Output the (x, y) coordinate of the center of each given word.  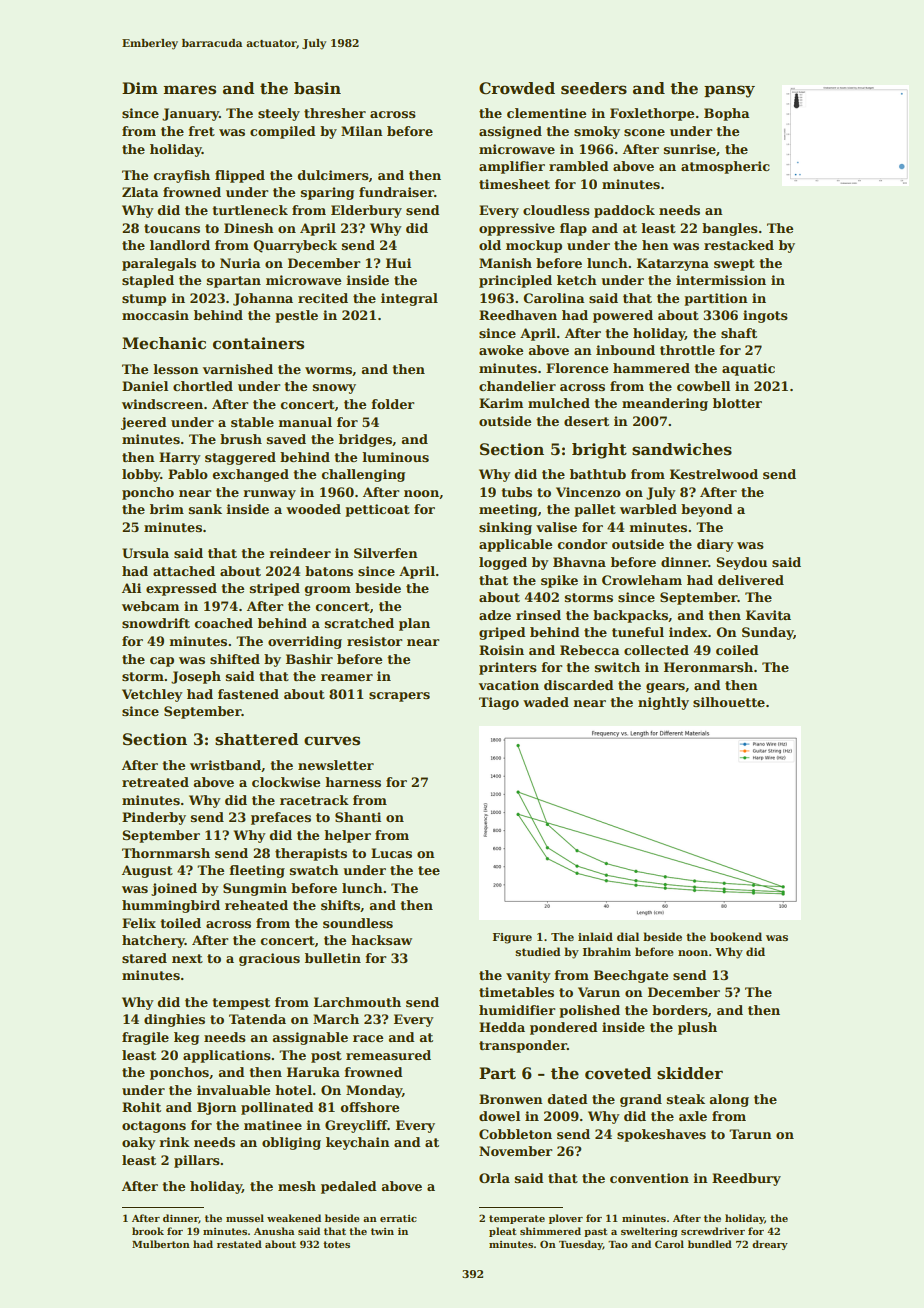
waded (546, 702)
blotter (737, 403)
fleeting (257, 871)
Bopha (727, 114)
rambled (579, 166)
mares (189, 90)
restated (239, 1244)
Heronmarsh (708, 667)
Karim (501, 403)
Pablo (188, 474)
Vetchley (152, 695)
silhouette (729, 702)
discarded (579, 685)
